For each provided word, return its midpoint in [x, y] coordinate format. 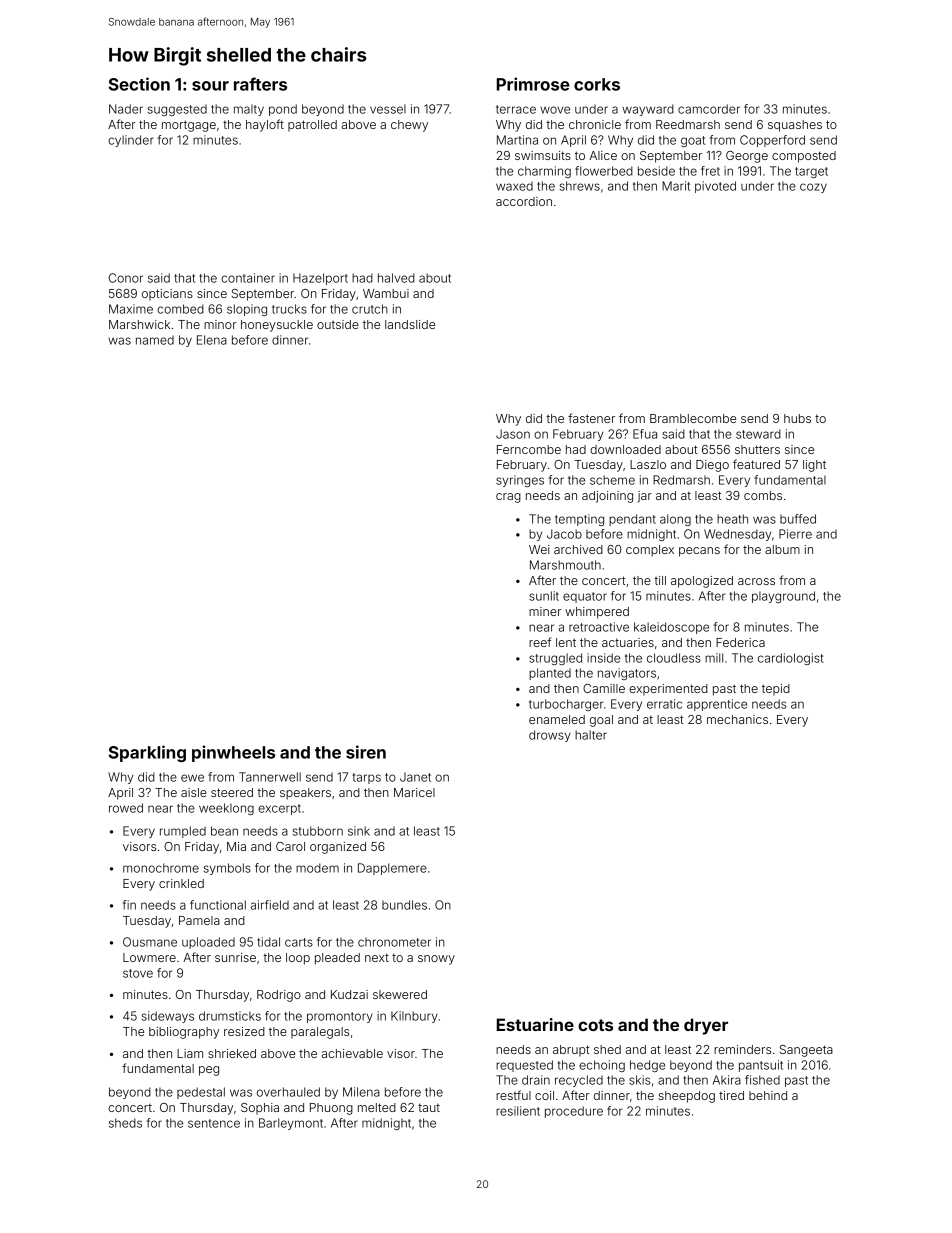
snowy [436, 960]
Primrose [533, 84]
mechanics [737, 719]
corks [597, 84]
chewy [409, 126]
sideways [168, 1017]
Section [139, 84]
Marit [676, 186]
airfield [270, 905]
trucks [289, 309]
